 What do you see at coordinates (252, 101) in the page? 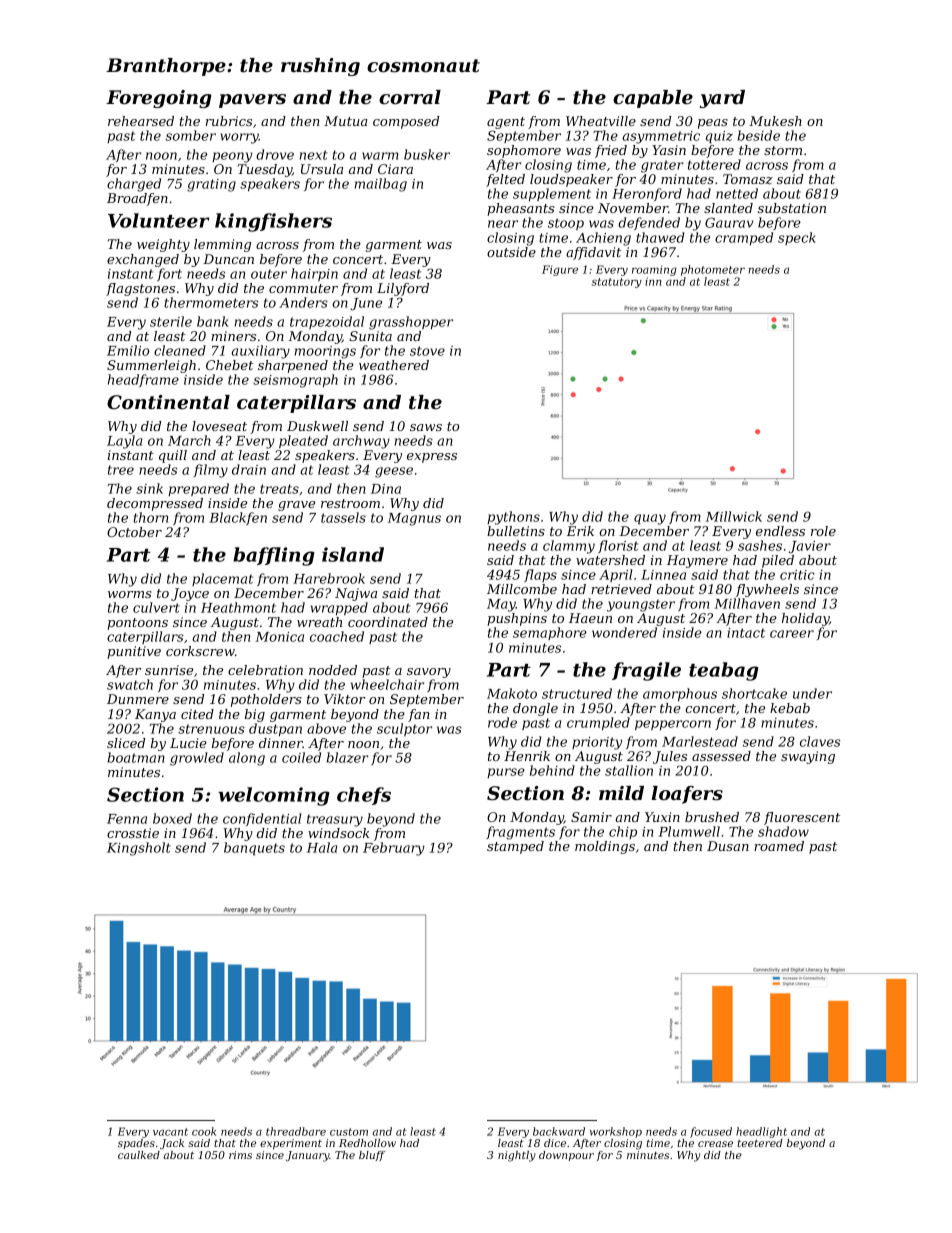
I see `pavers` at bounding box center [252, 101].
